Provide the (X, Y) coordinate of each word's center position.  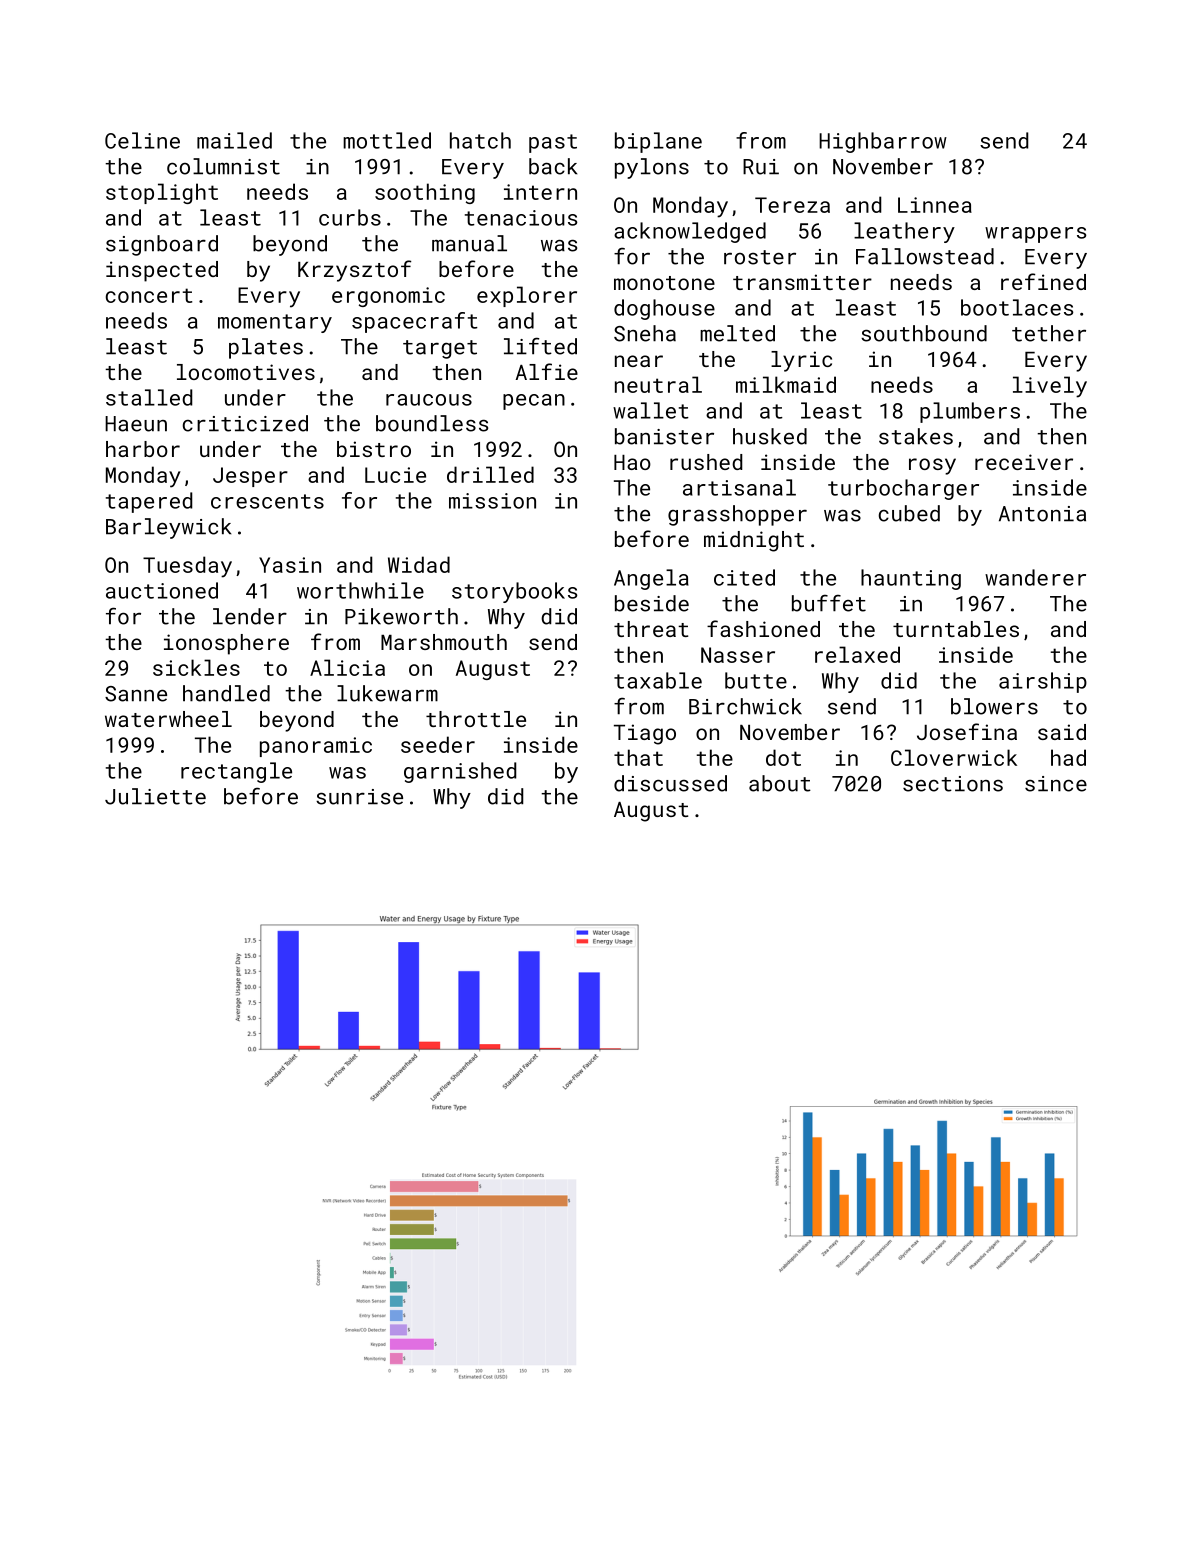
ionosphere (226, 644)
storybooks (514, 592)
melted (737, 333)
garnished (460, 772)
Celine (142, 140)
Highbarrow (883, 142)
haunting (911, 579)
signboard (162, 245)
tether (1049, 333)
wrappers (1035, 235)
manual (469, 243)
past (553, 143)
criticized (245, 423)
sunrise (359, 797)
